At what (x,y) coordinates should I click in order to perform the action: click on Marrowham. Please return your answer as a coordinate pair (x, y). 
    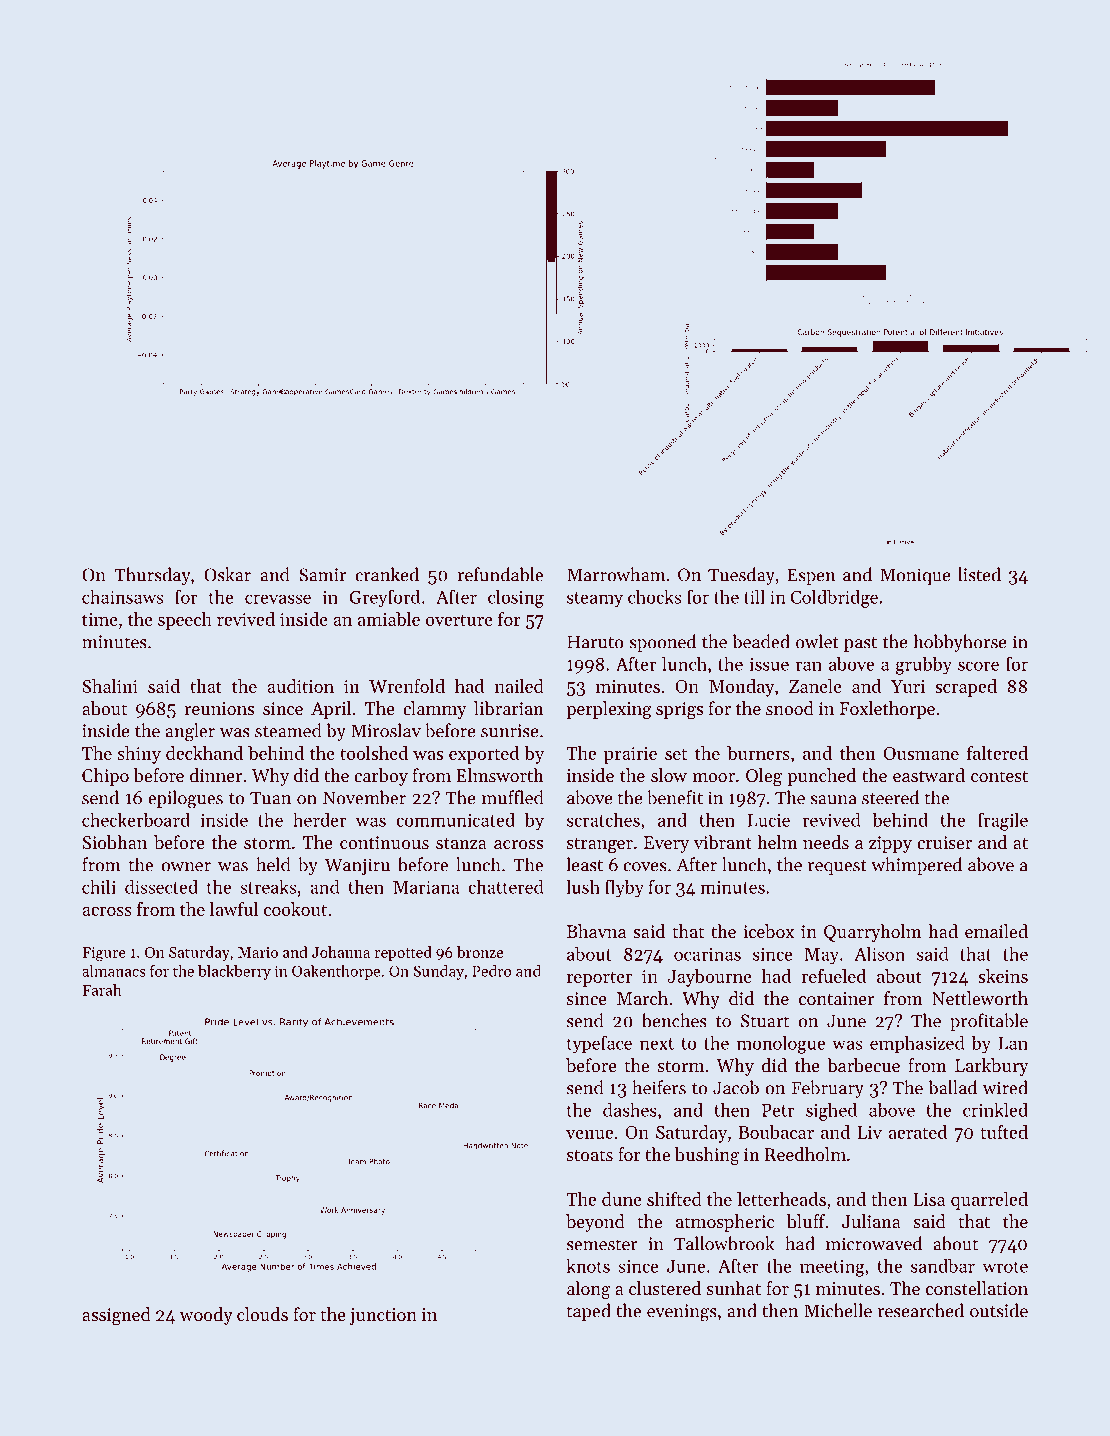
    Looking at the image, I should click on (616, 574).
